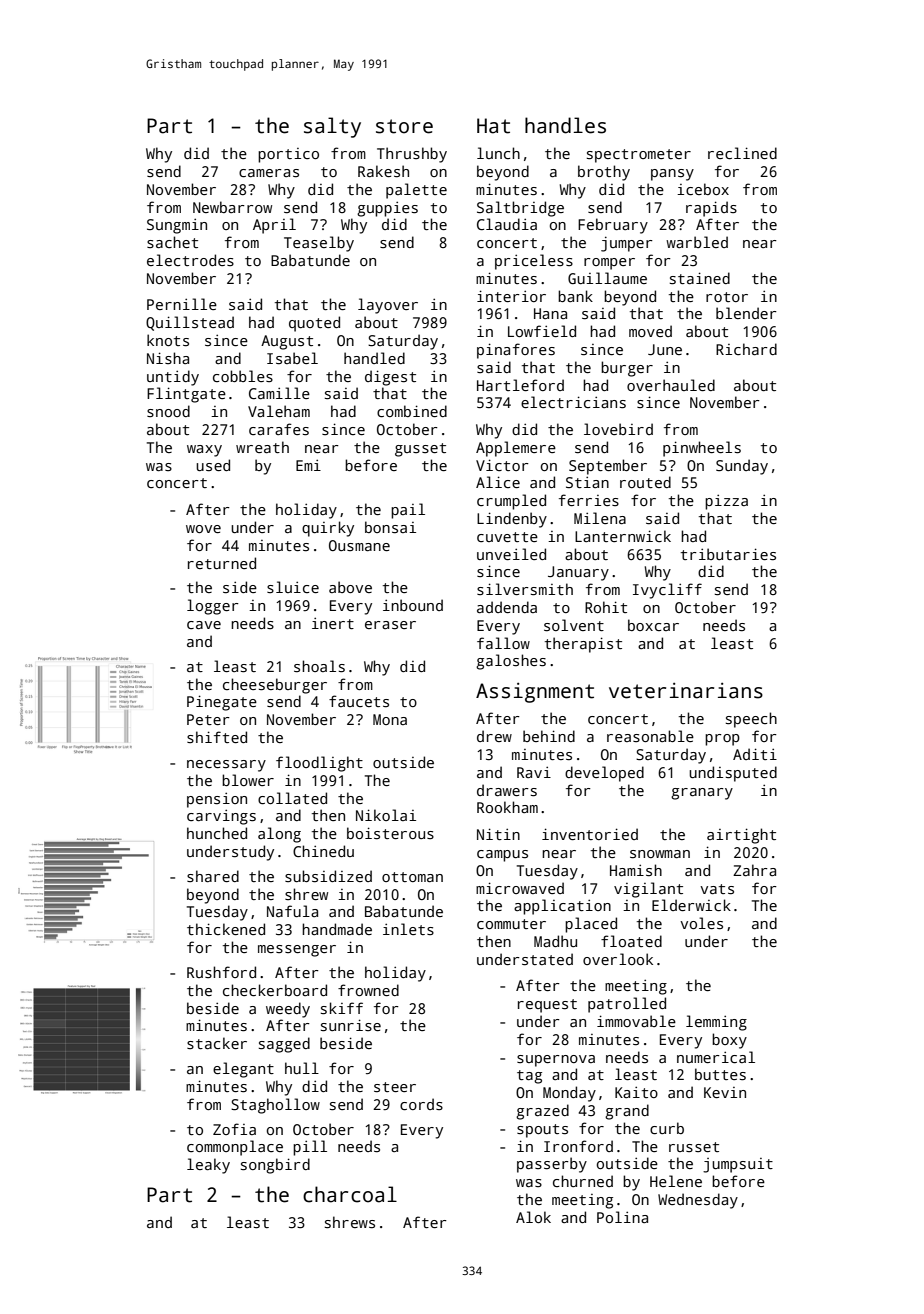  Describe the element at coordinates (755, 754) in the screenshot. I see `Aditi` at that location.
